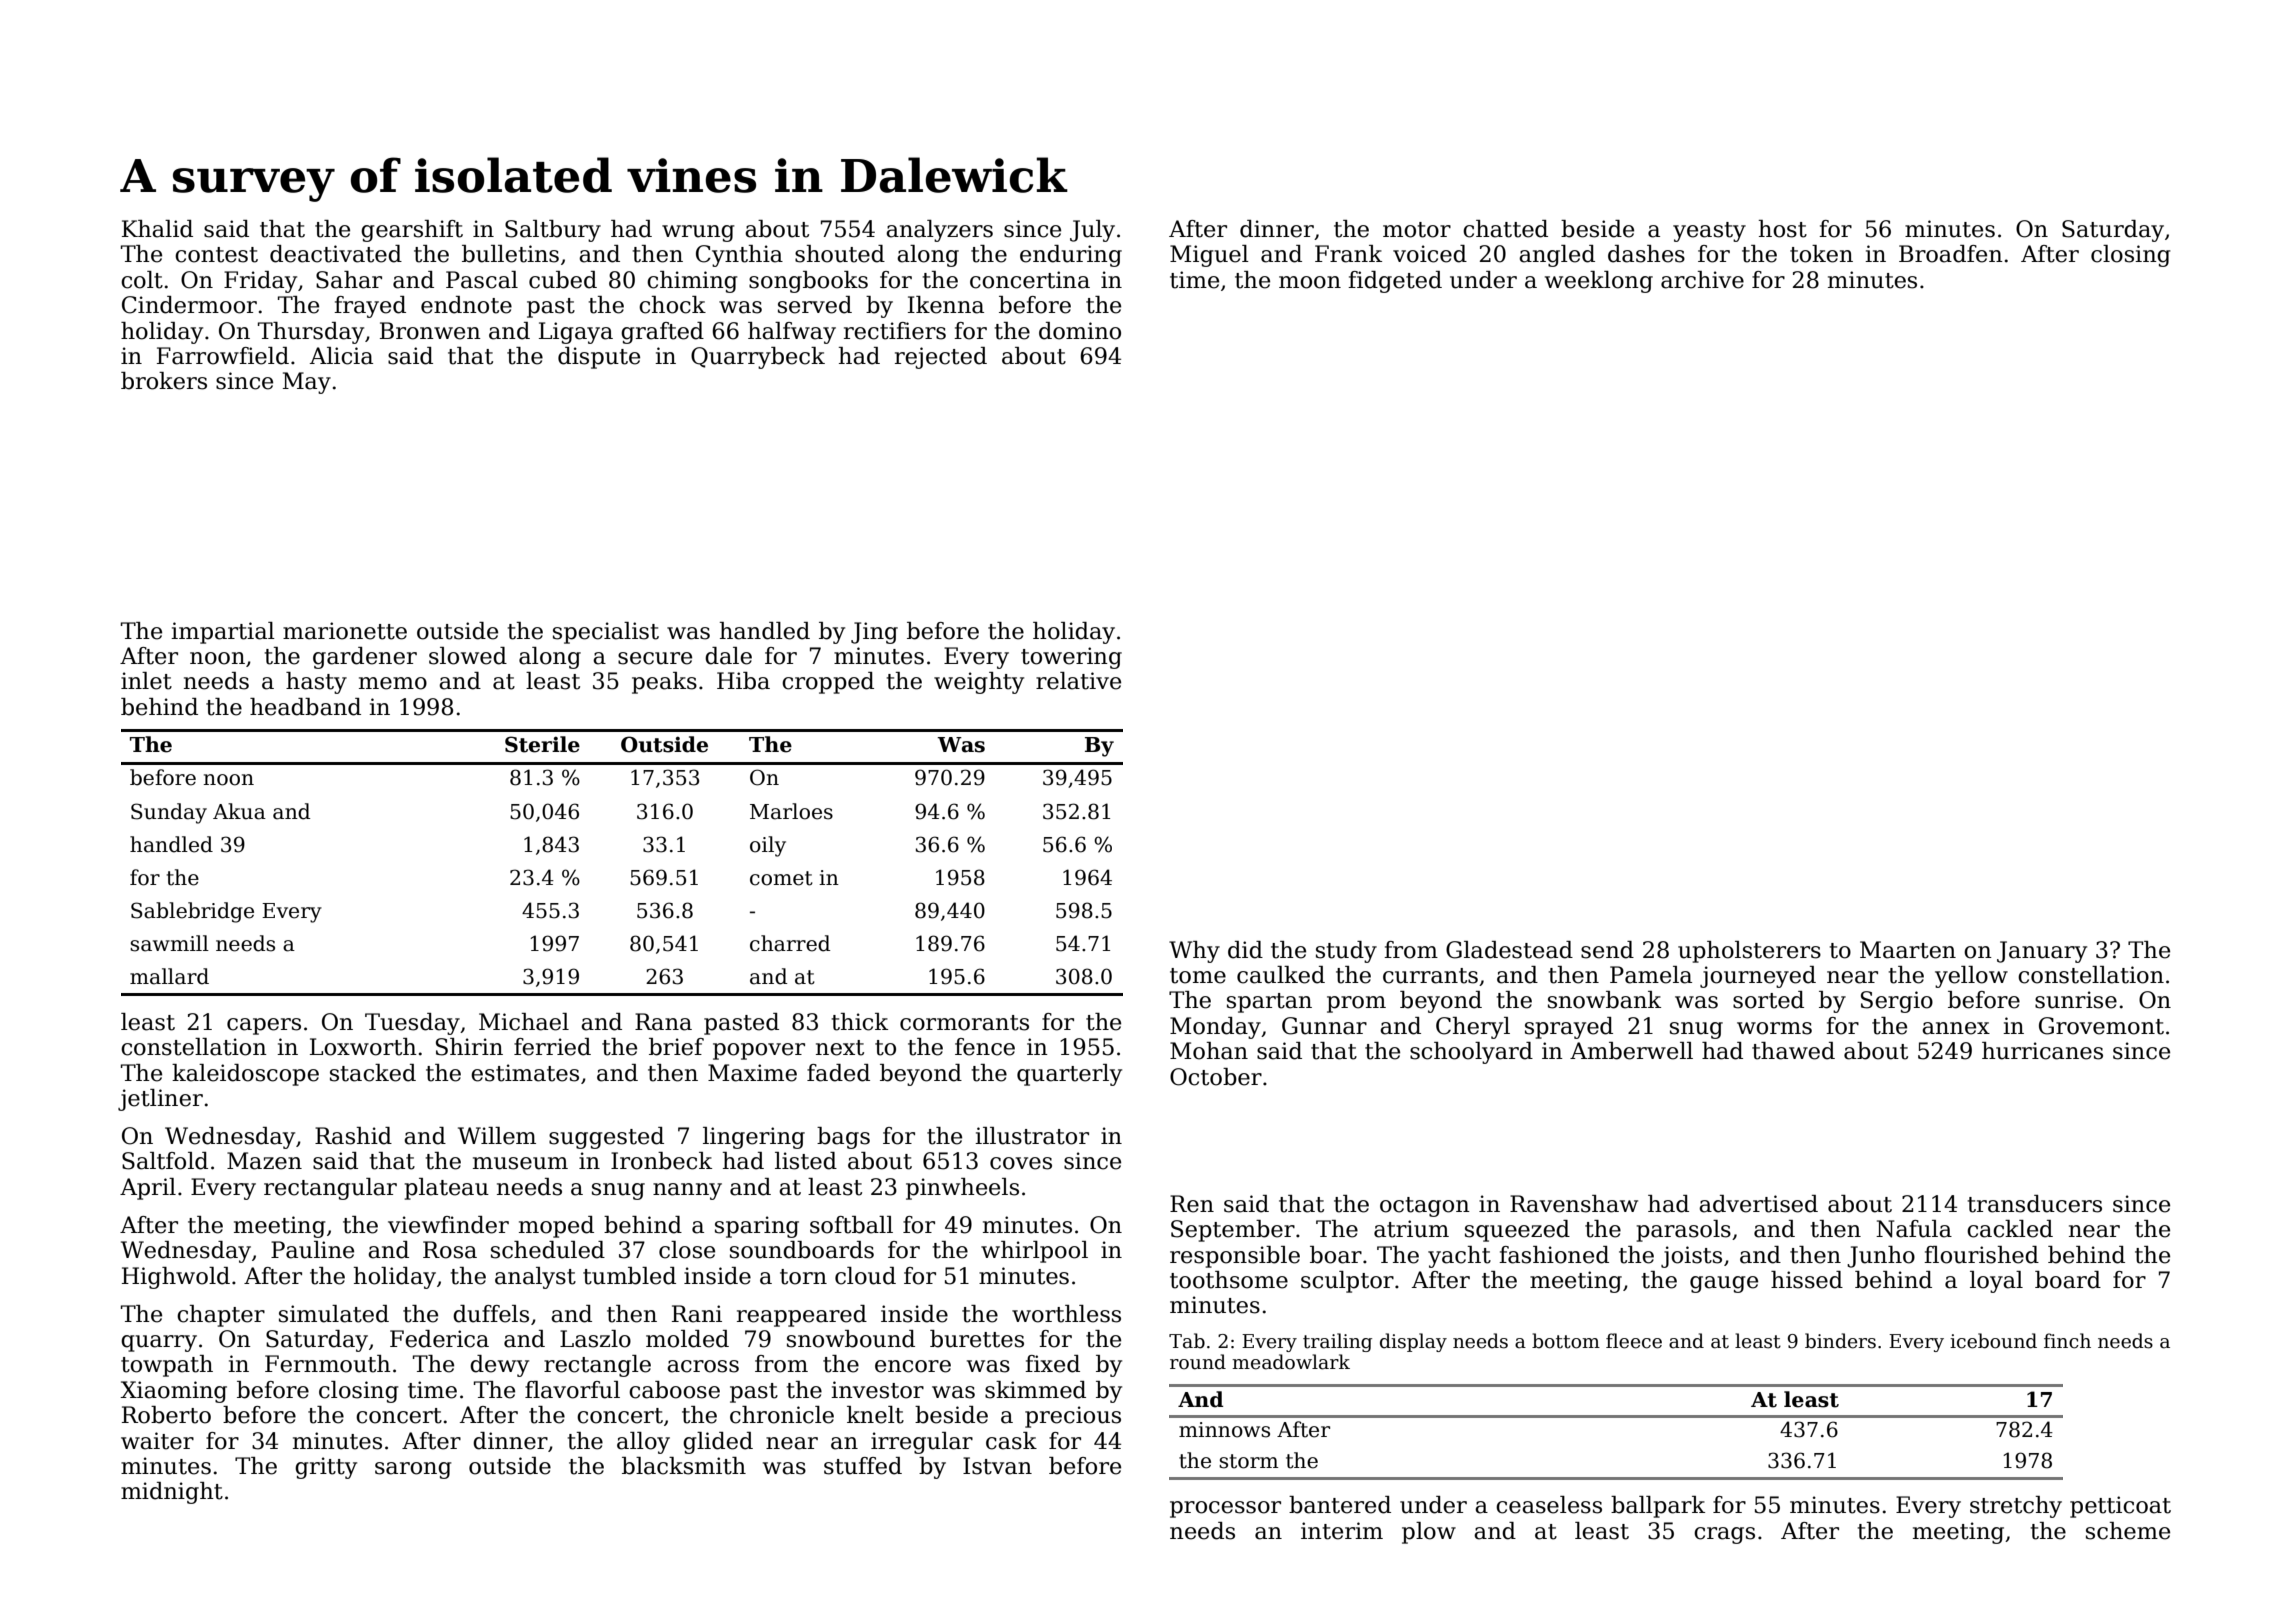 This screenshot has height=1620, width=2292. Describe the element at coordinates (791, 811) in the screenshot. I see `Marloes` at that location.
